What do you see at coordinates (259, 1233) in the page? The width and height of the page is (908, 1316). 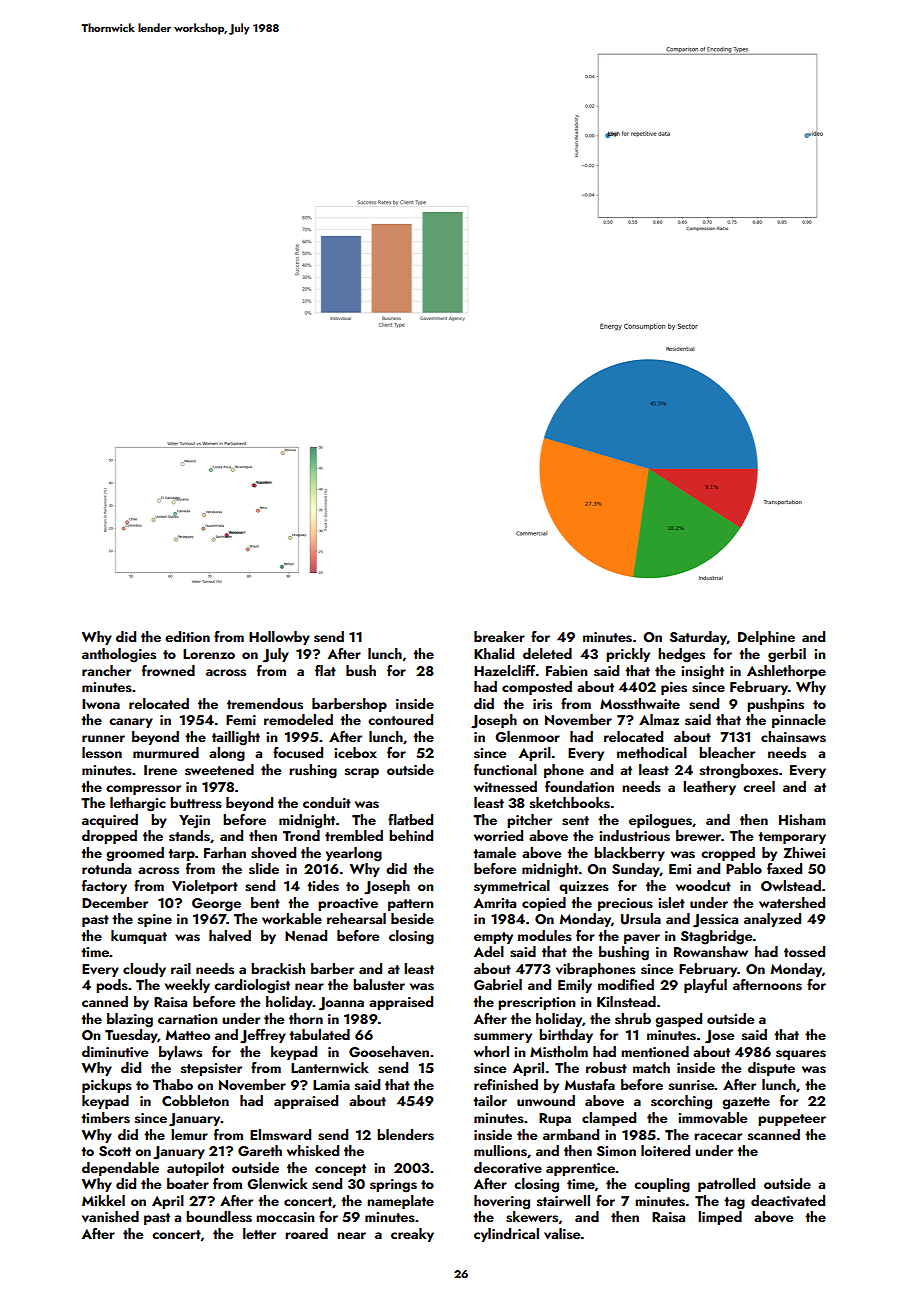 I see `letter` at bounding box center [259, 1233].
